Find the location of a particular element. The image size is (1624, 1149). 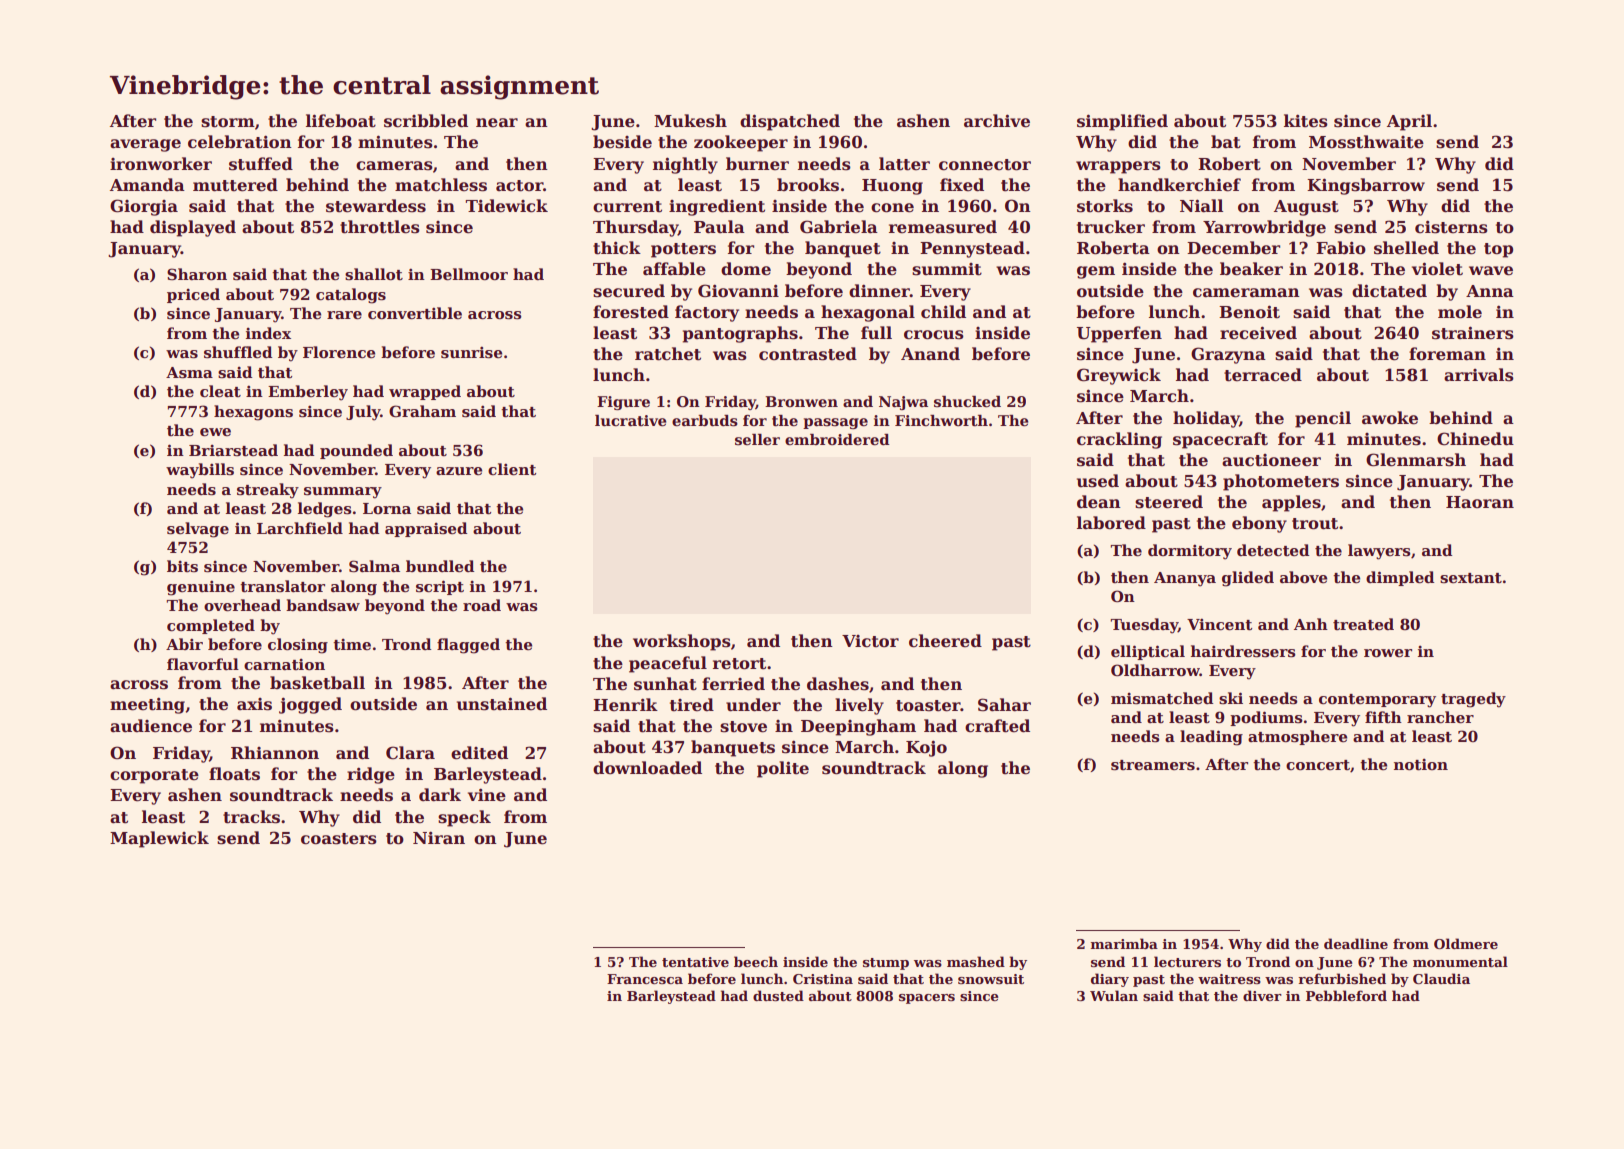

Kojo is located at coordinates (926, 748).
